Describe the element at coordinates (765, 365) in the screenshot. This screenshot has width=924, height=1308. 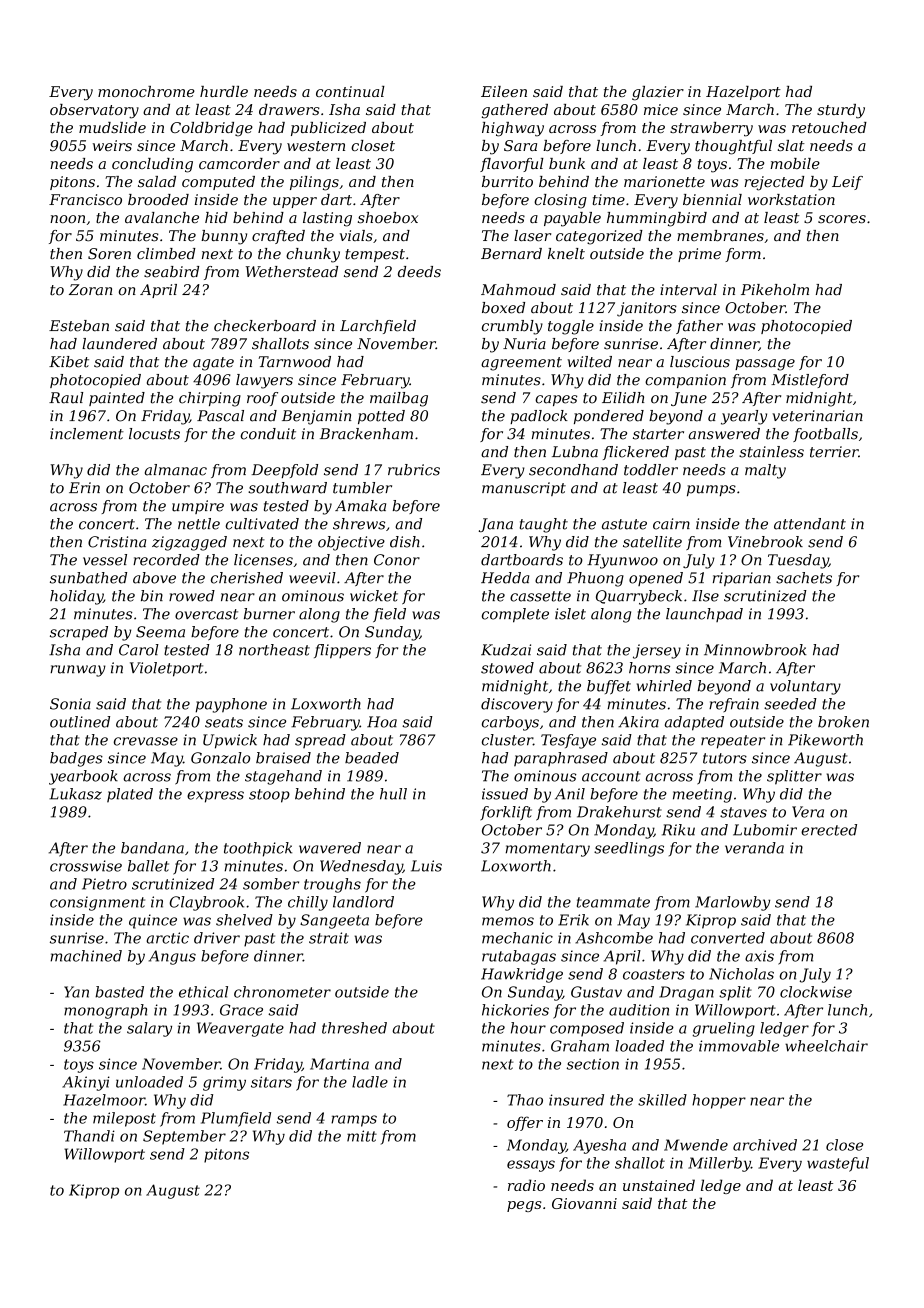
I see `passage` at that location.
